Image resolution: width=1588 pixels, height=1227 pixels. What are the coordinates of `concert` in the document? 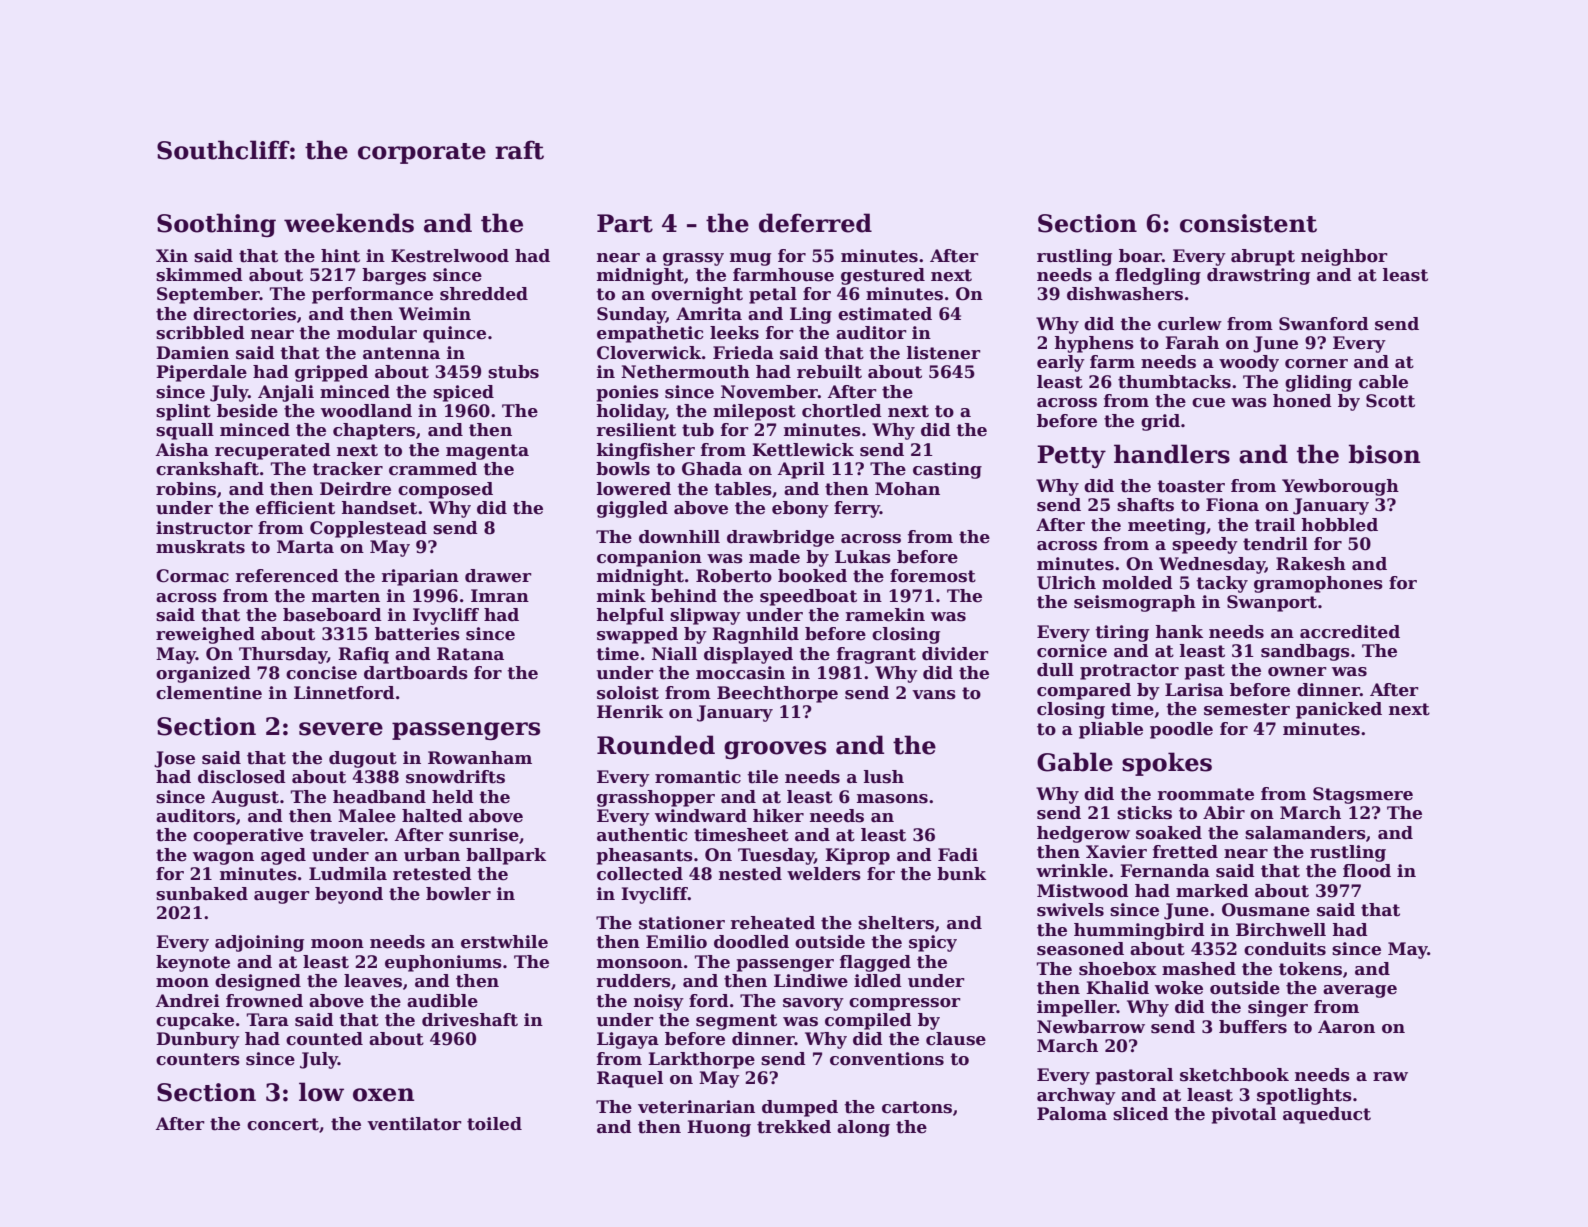 It's located at (283, 1124).
